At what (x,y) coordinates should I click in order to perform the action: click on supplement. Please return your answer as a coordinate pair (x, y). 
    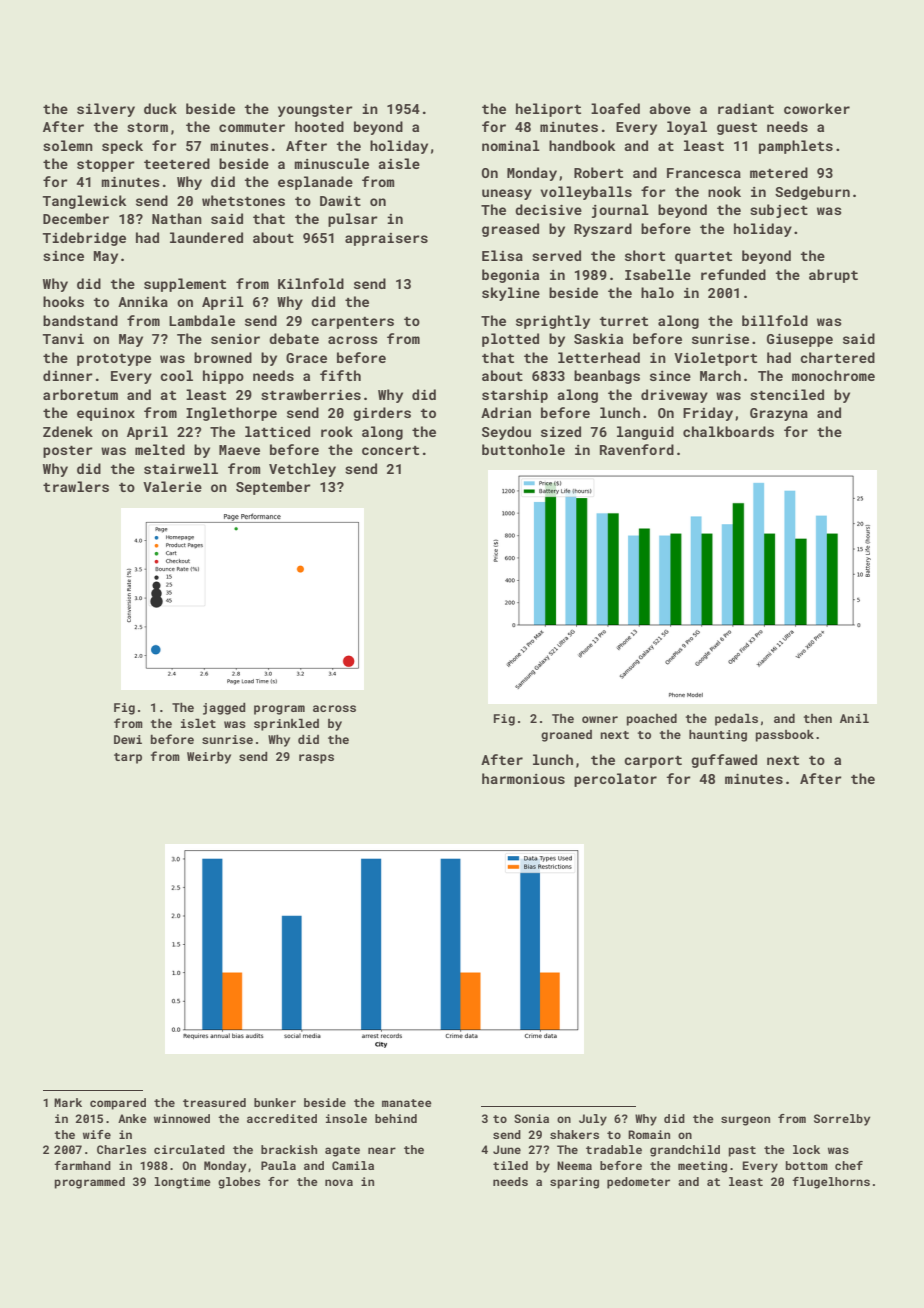
    Looking at the image, I should click on (185, 285).
